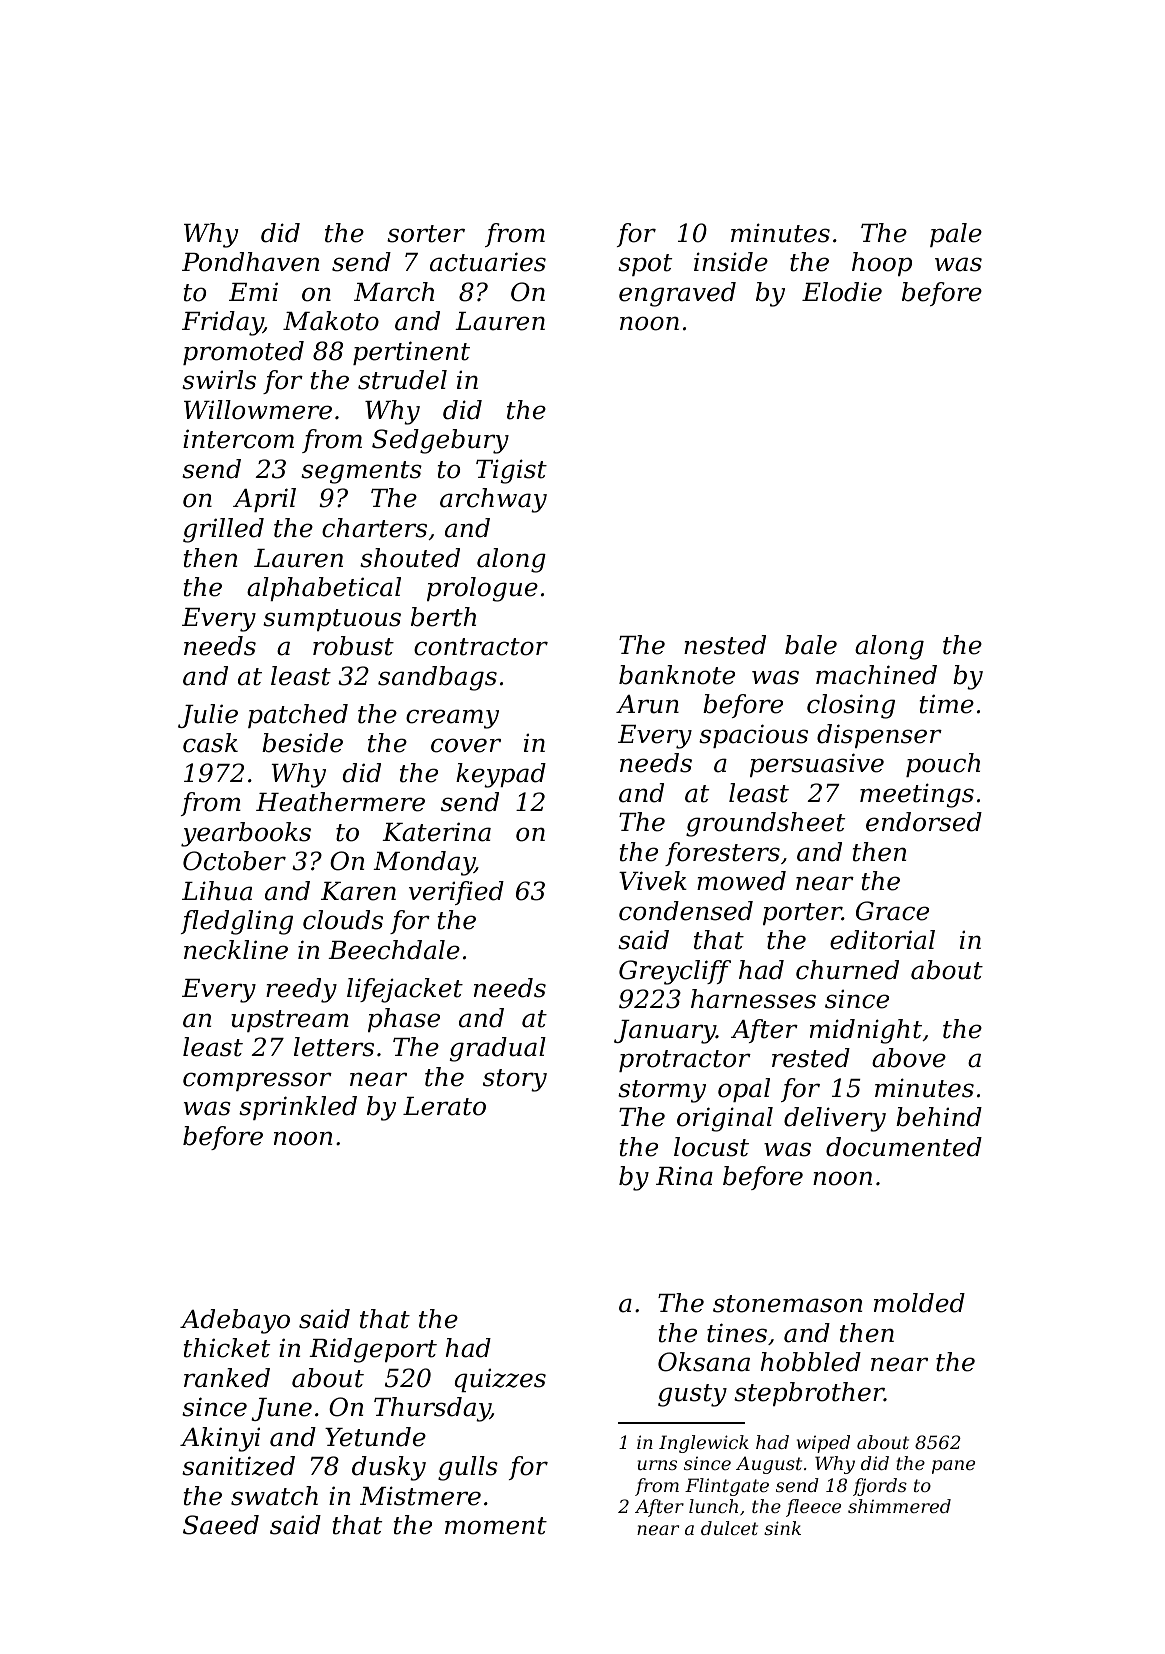 This screenshot has height=1654, width=1165. What do you see at coordinates (374, 528) in the screenshot?
I see `charters` at bounding box center [374, 528].
